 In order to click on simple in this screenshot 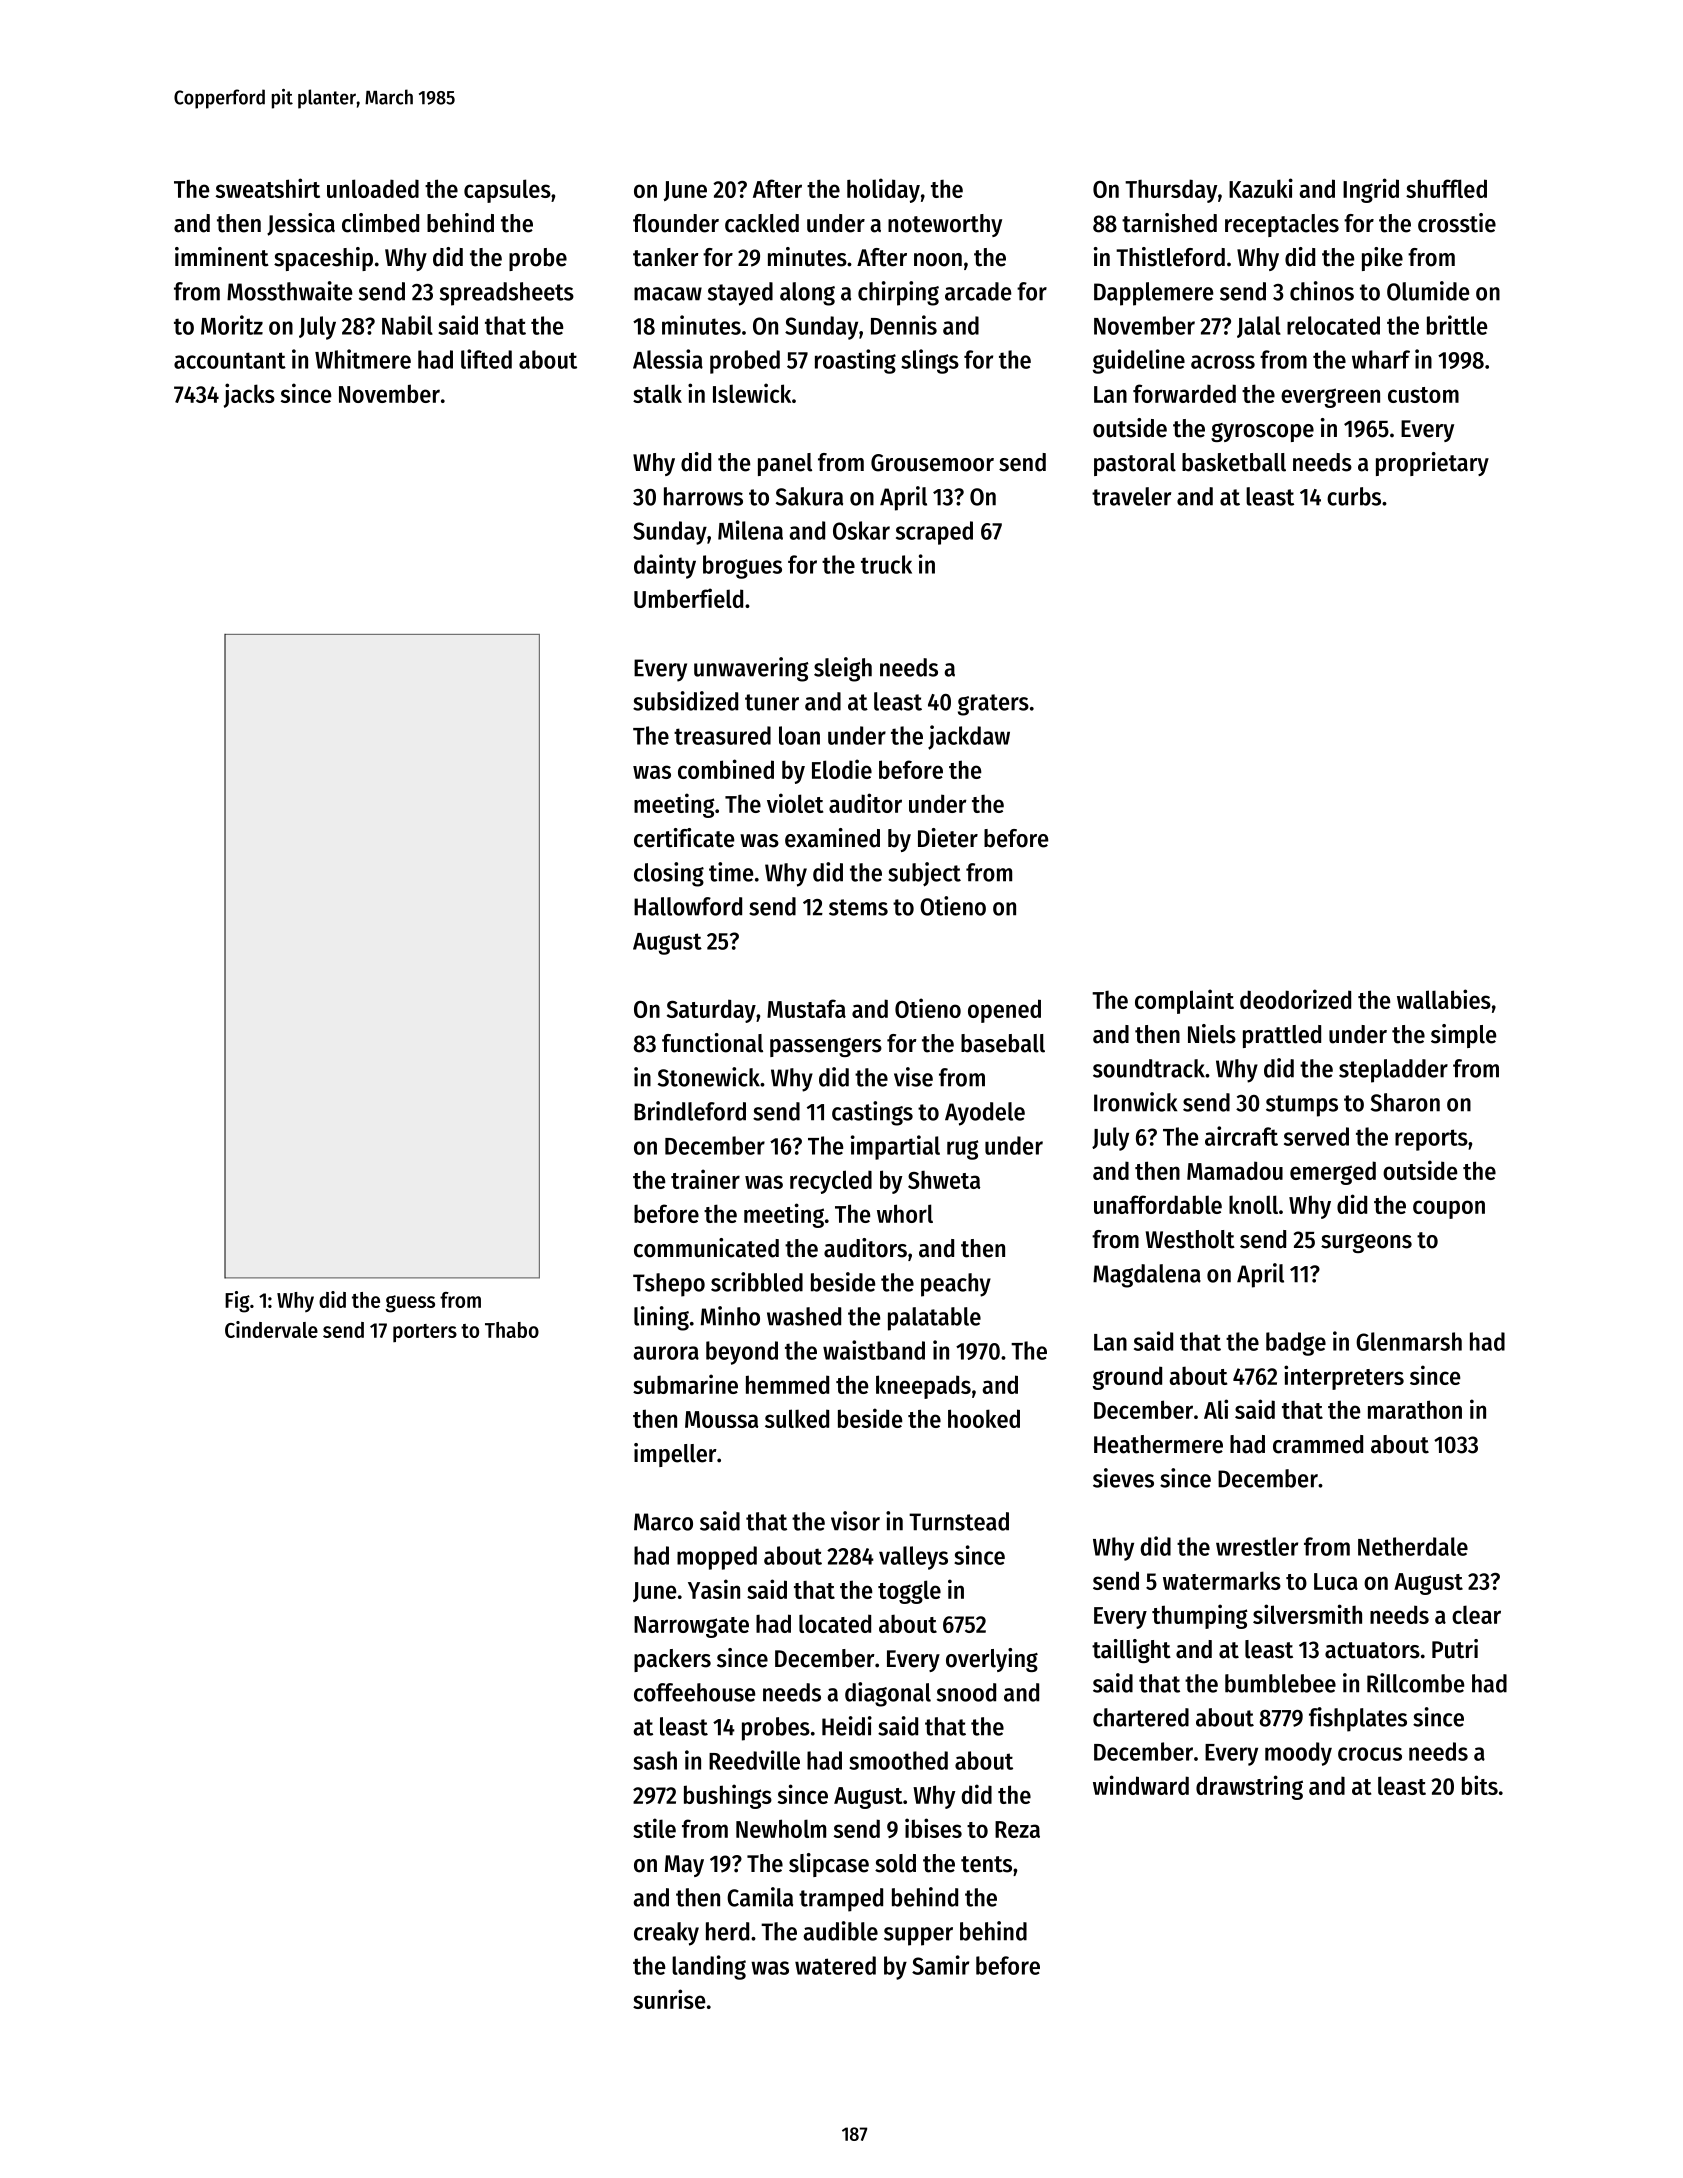, I will do `click(1463, 1036)`.
